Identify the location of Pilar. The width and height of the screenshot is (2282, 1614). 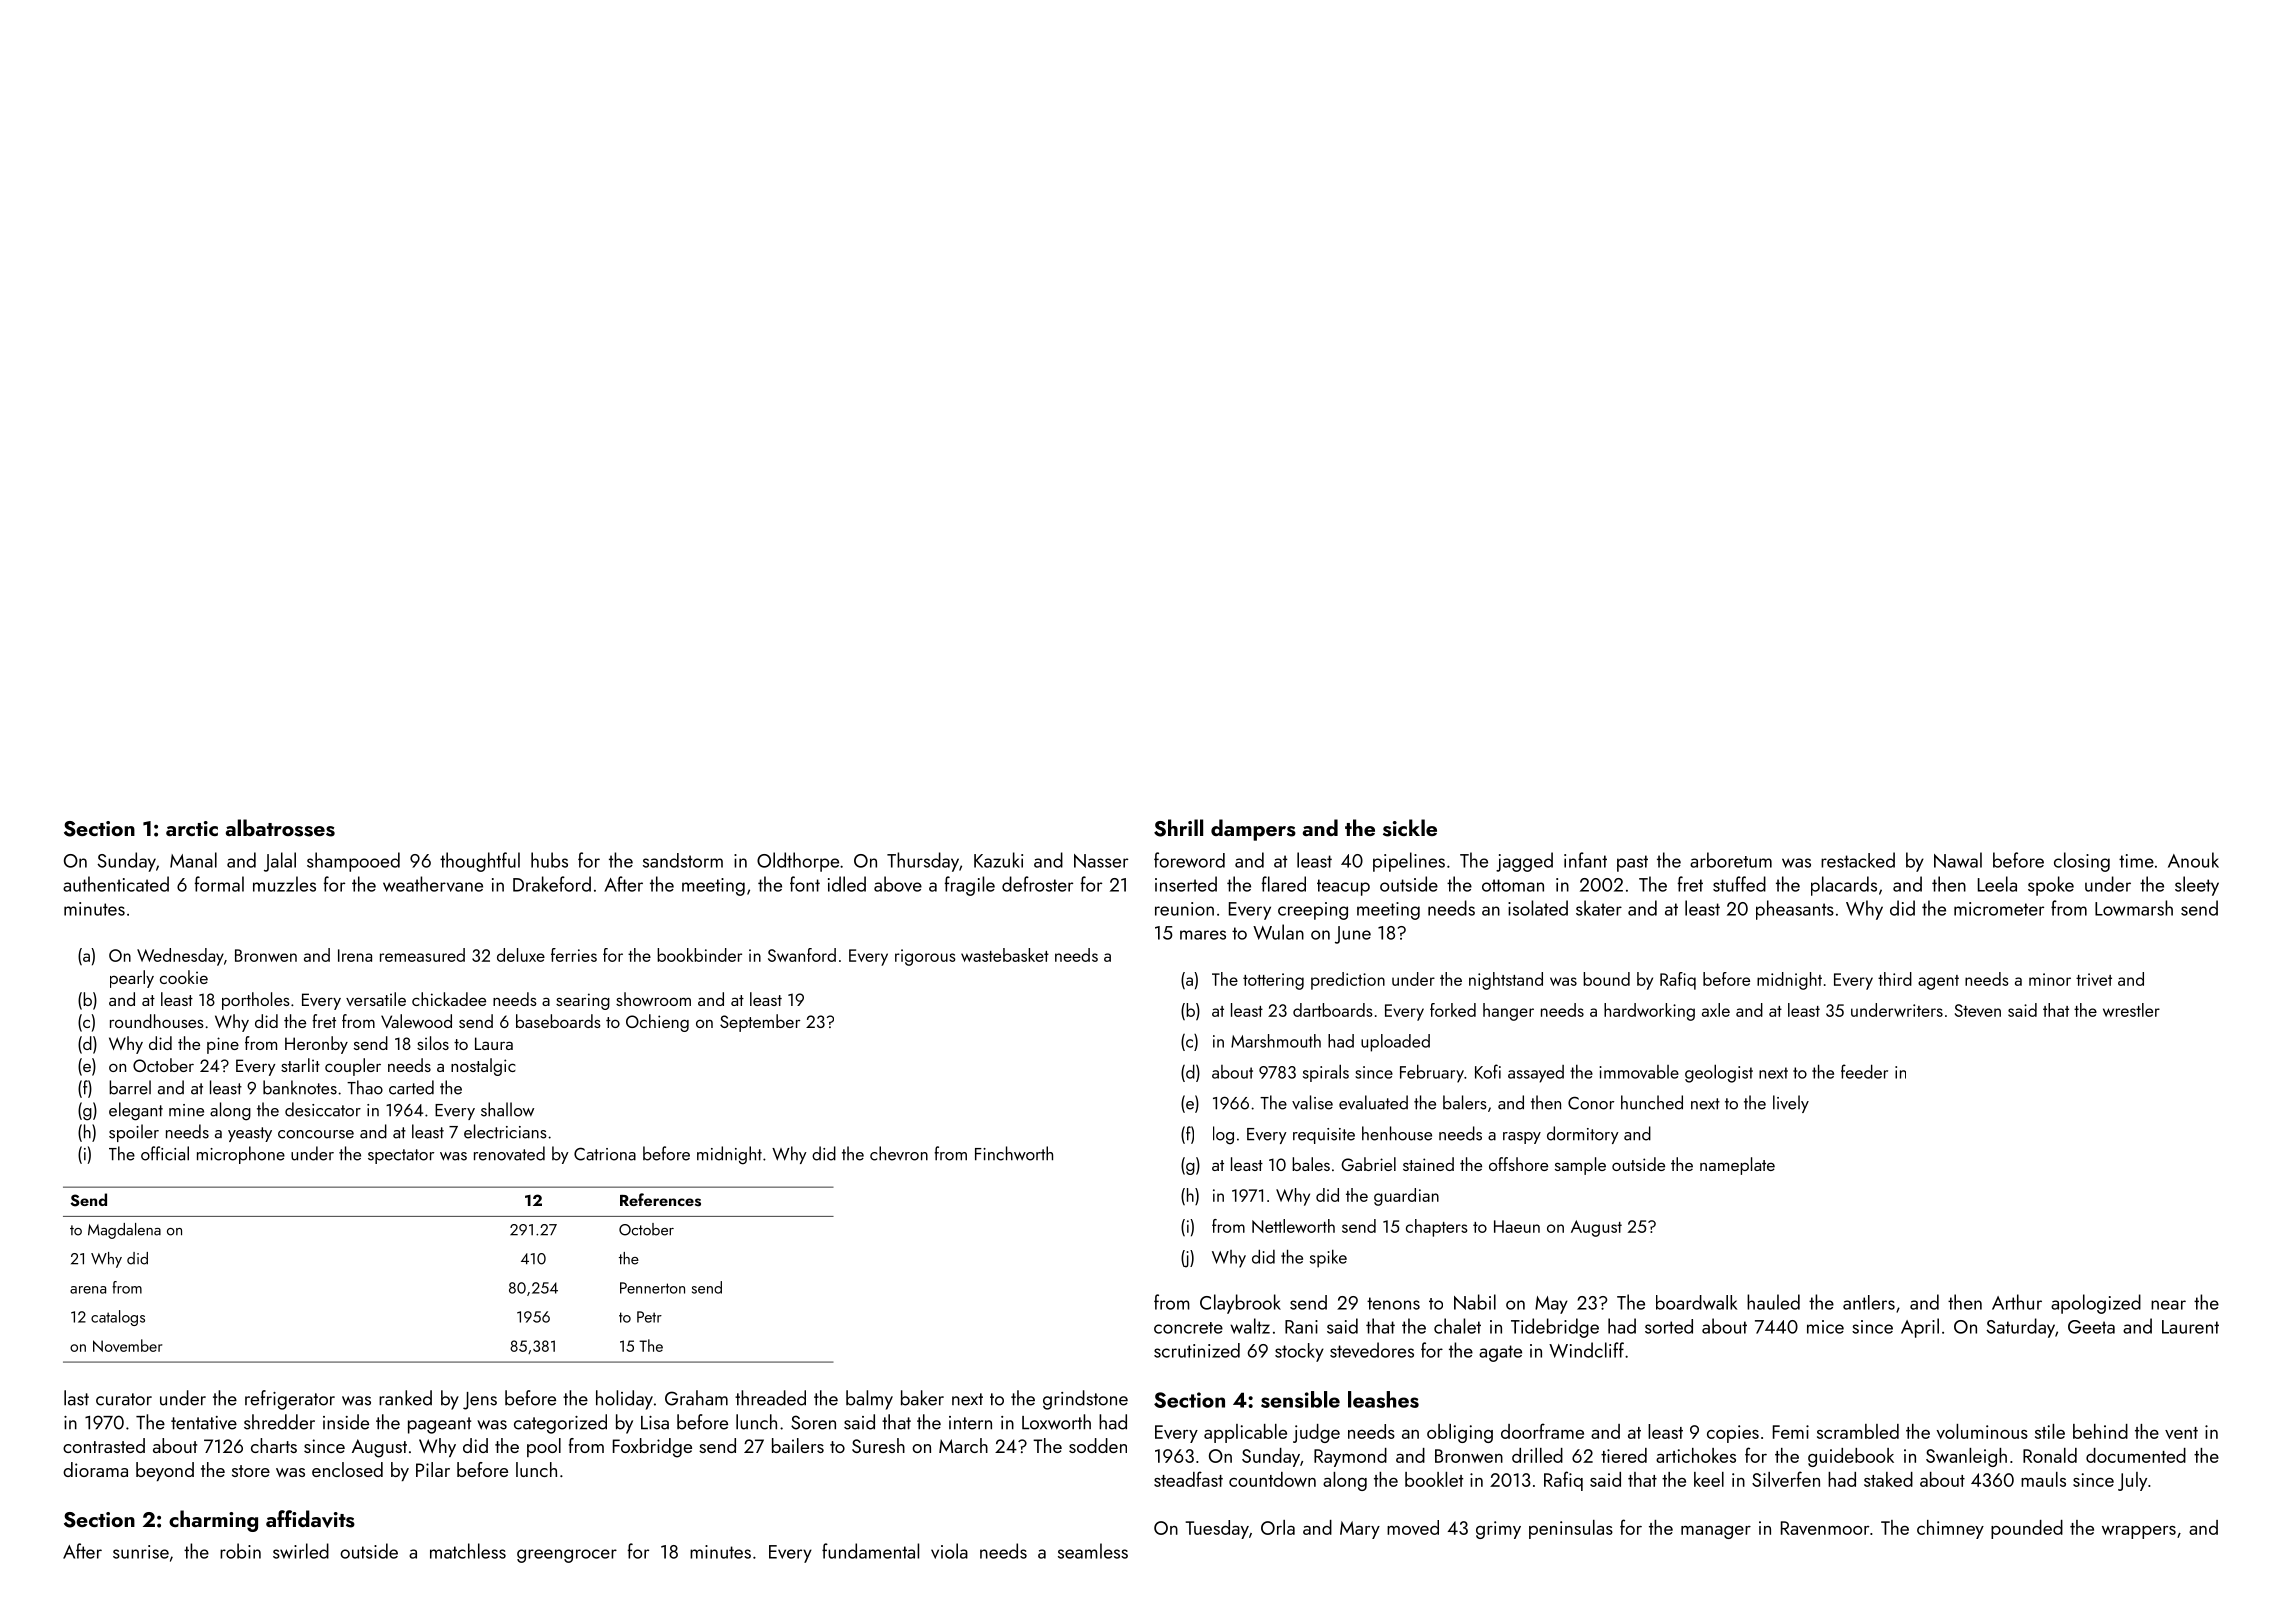
(433, 1469).
